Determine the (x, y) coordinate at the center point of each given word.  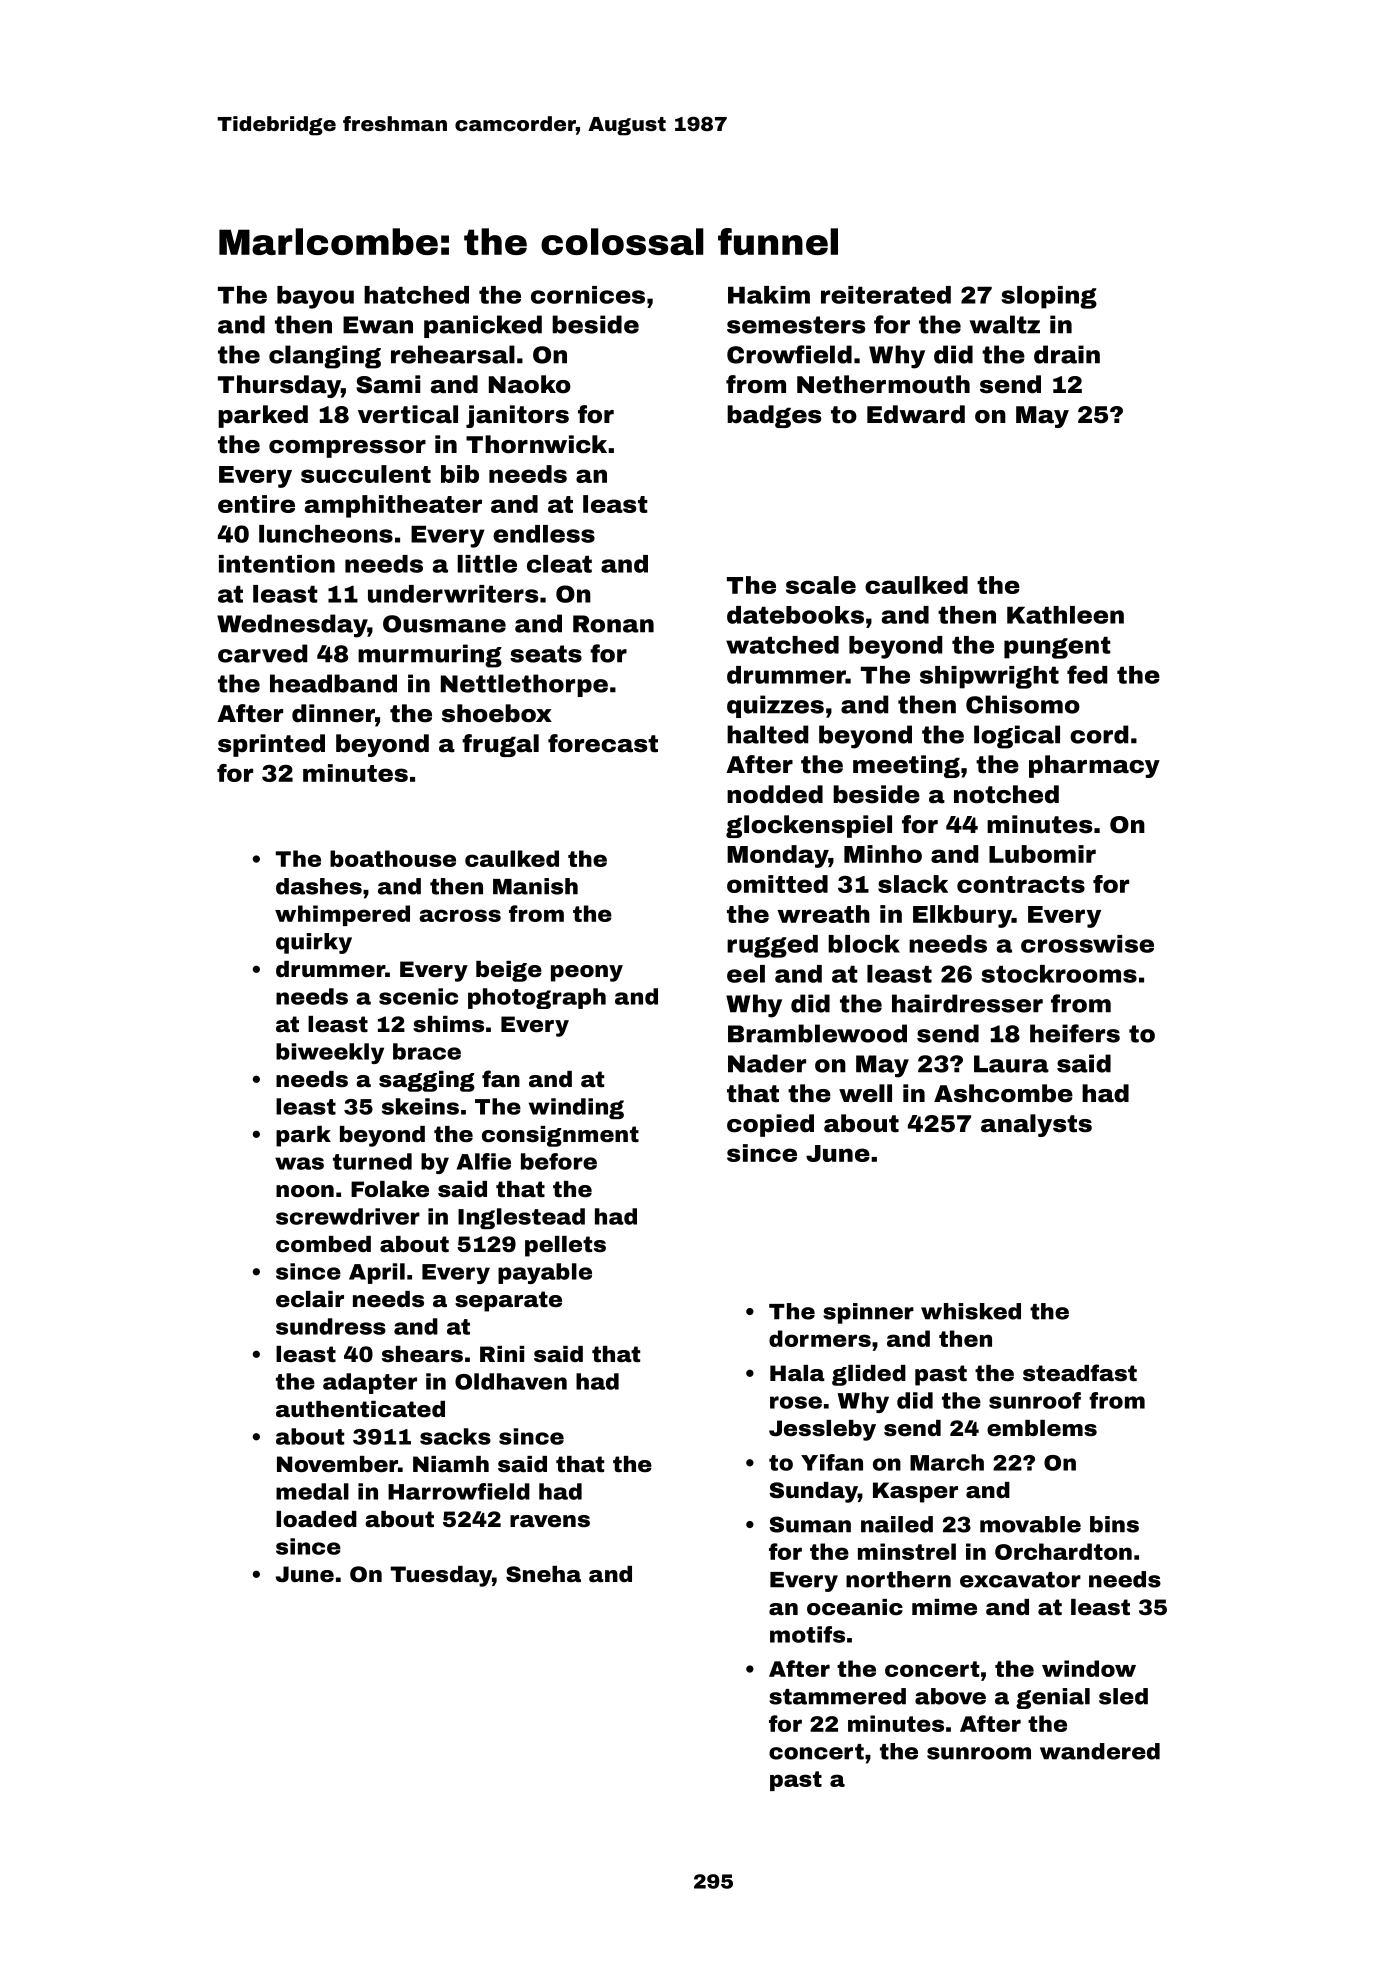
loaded (316, 1519)
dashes (319, 886)
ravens (550, 1521)
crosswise (1087, 944)
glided (869, 1375)
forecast (603, 743)
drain (1067, 354)
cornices (588, 295)
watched (782, 645)
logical (1017, 737)
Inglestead (521, 1218)
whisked (971, 1311)
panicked (483, 326)
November (337, 1464)
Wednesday (292, 626)
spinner (868, 1313)
